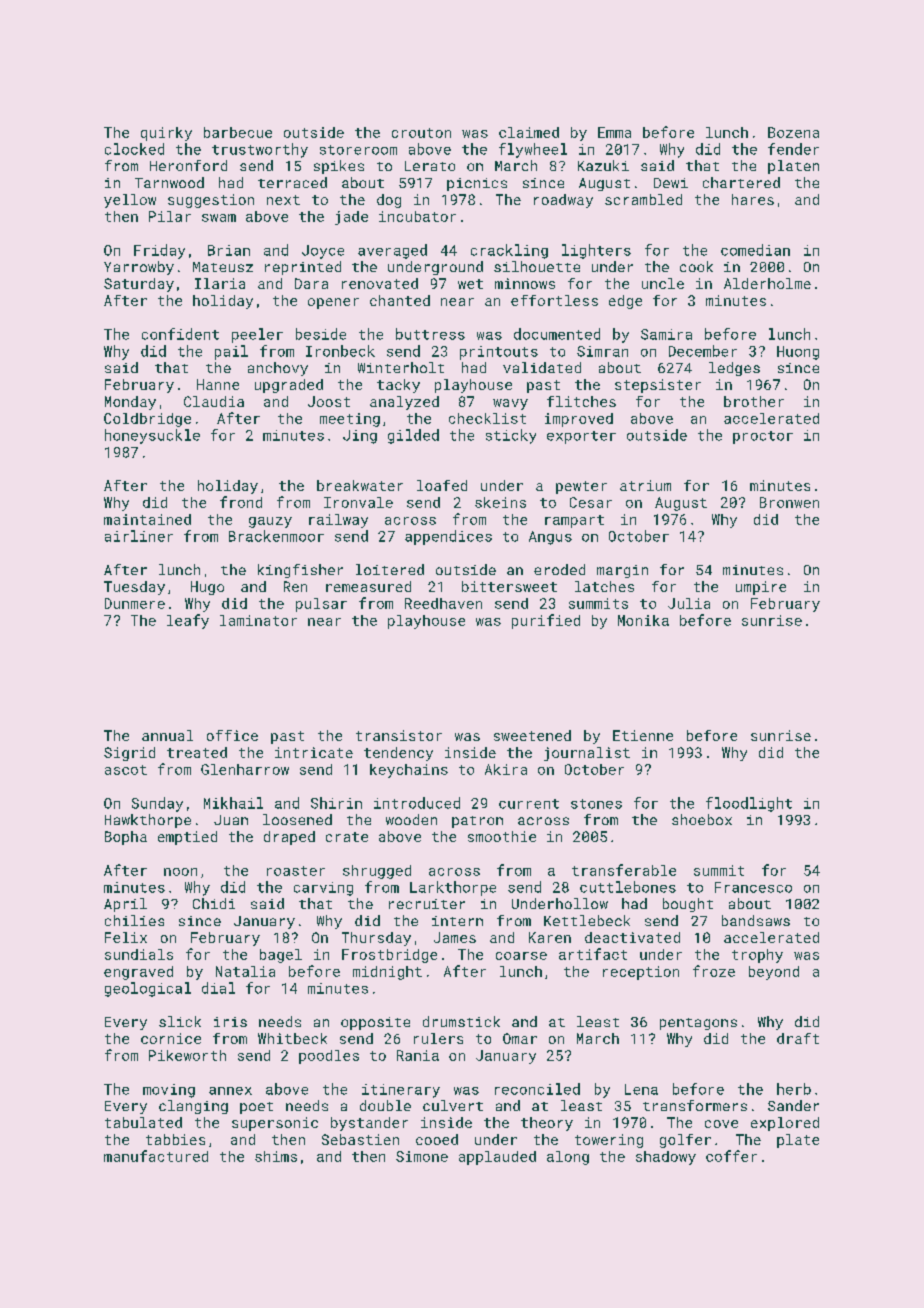 Image resolution: width=924 pixels, height=1308 pixels. I want to click on wet, so click(470, 284).
